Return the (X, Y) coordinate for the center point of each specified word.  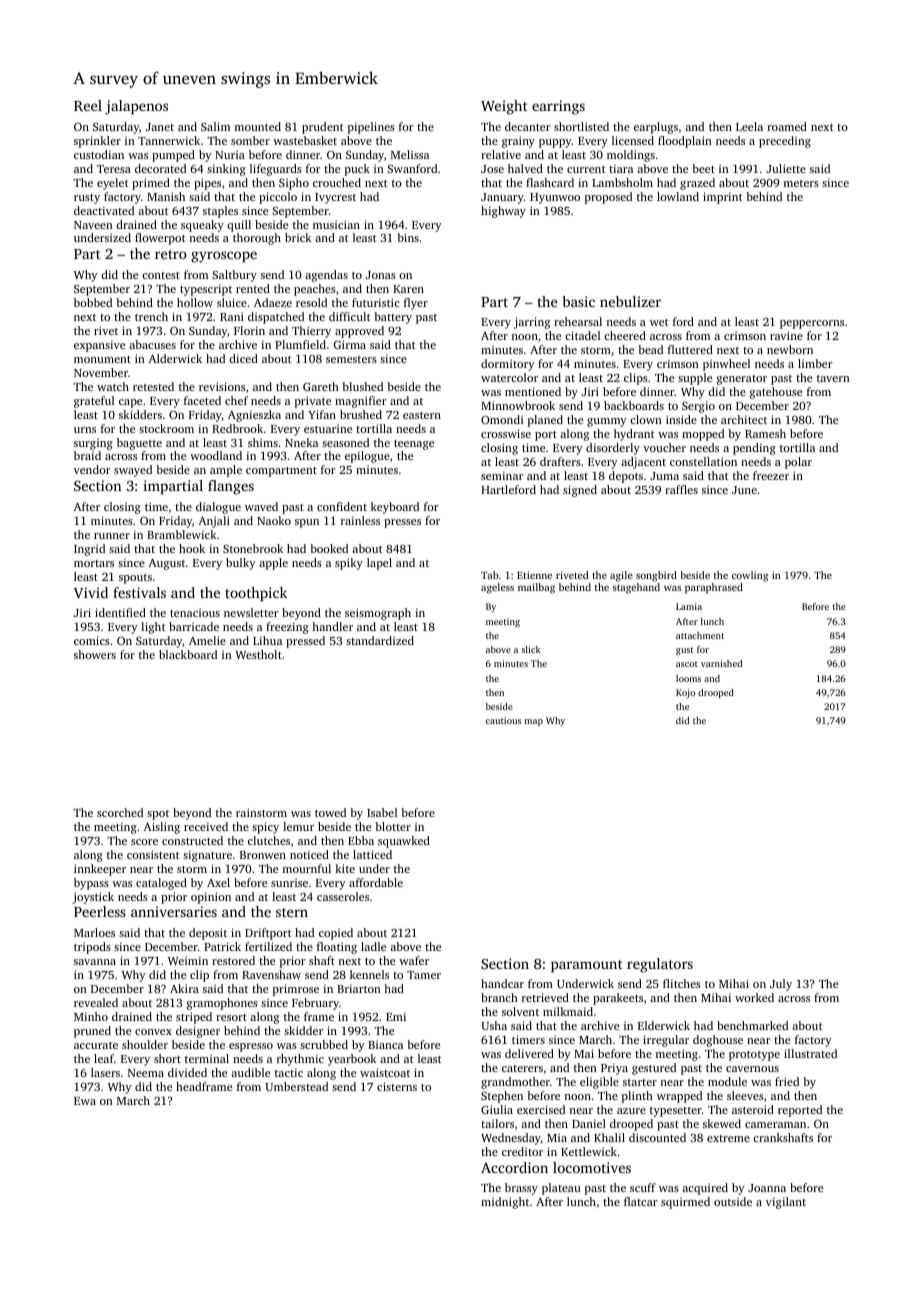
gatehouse (776, 393)
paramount (587, 966)
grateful (94, 402)
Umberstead (296, 1086)
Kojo (685, 693)
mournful (307, 868)
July (781, 985)
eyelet (113, 184)
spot (158, 815)
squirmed (685, 1203)
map (534, 722)
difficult (350, 316)
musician (336, 224)
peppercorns (812, 324)
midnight (505, 1203)
